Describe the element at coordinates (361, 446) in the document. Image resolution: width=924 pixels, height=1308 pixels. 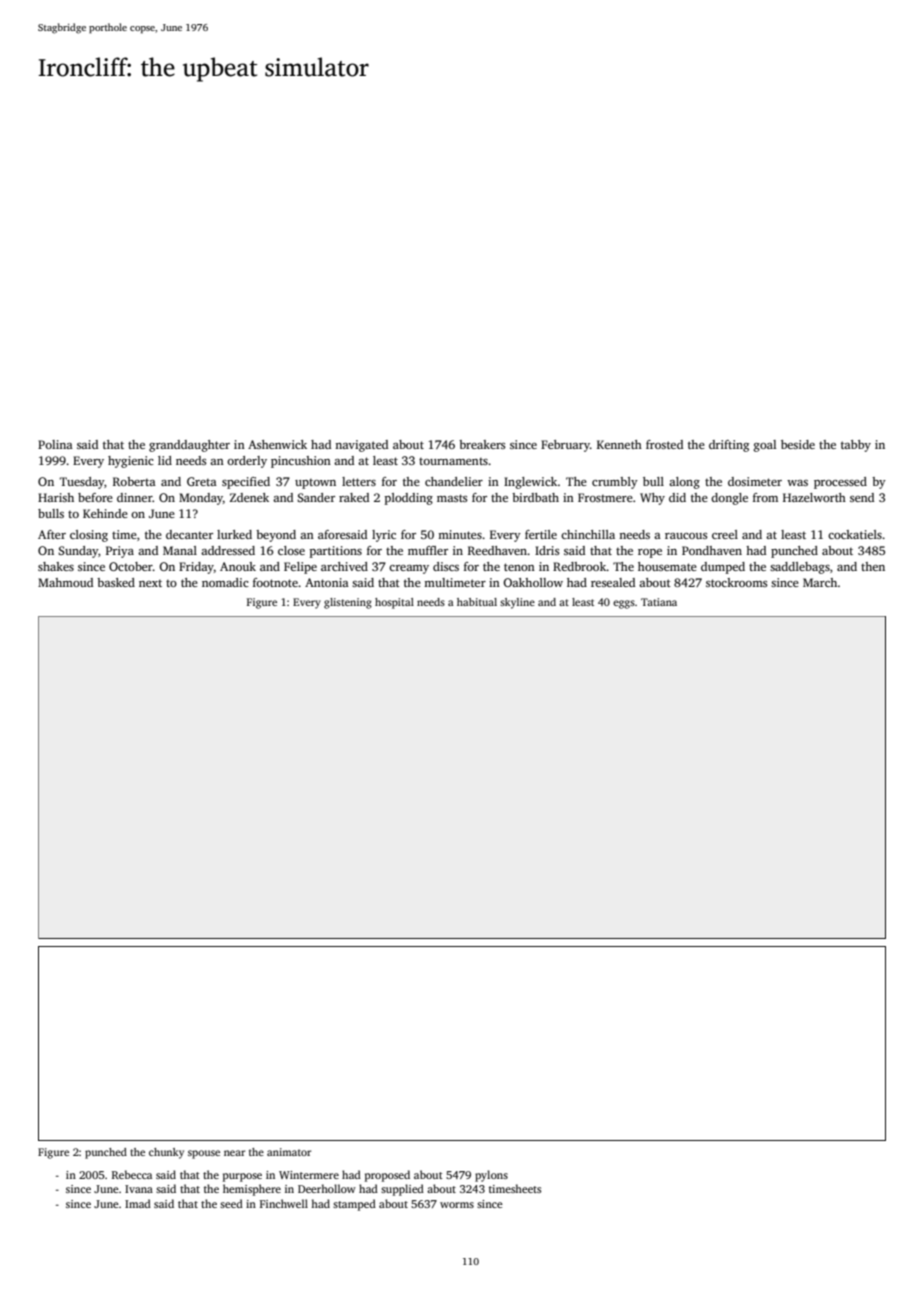
I see `navigated` at that location.
